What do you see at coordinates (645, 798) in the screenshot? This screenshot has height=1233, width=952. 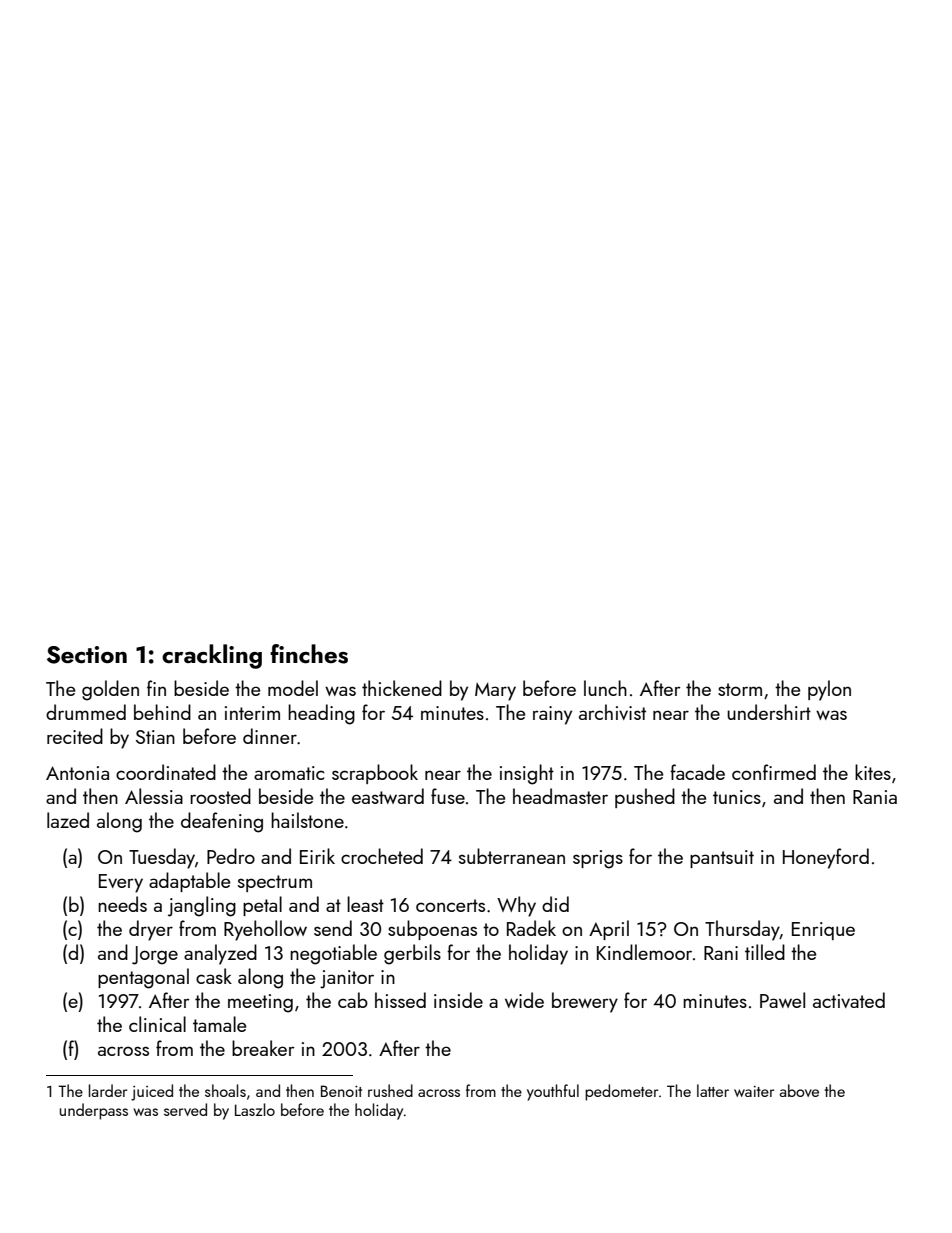 I see `pushed` at bounding box center [645, 798].
